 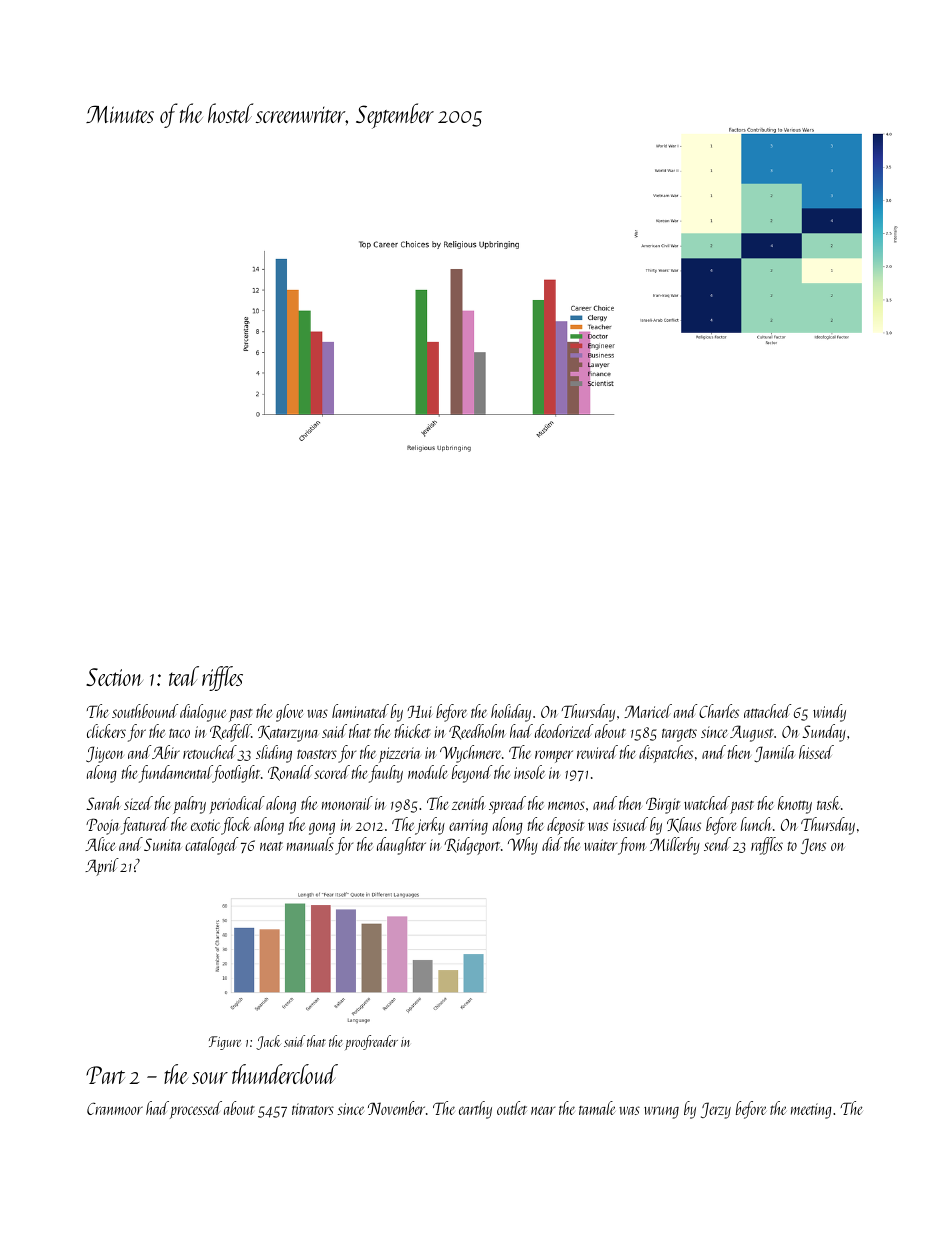 What do you see at coordinates (401, 846) in the screenshot?
I see `daughter` at bounding box center [401, 846].
